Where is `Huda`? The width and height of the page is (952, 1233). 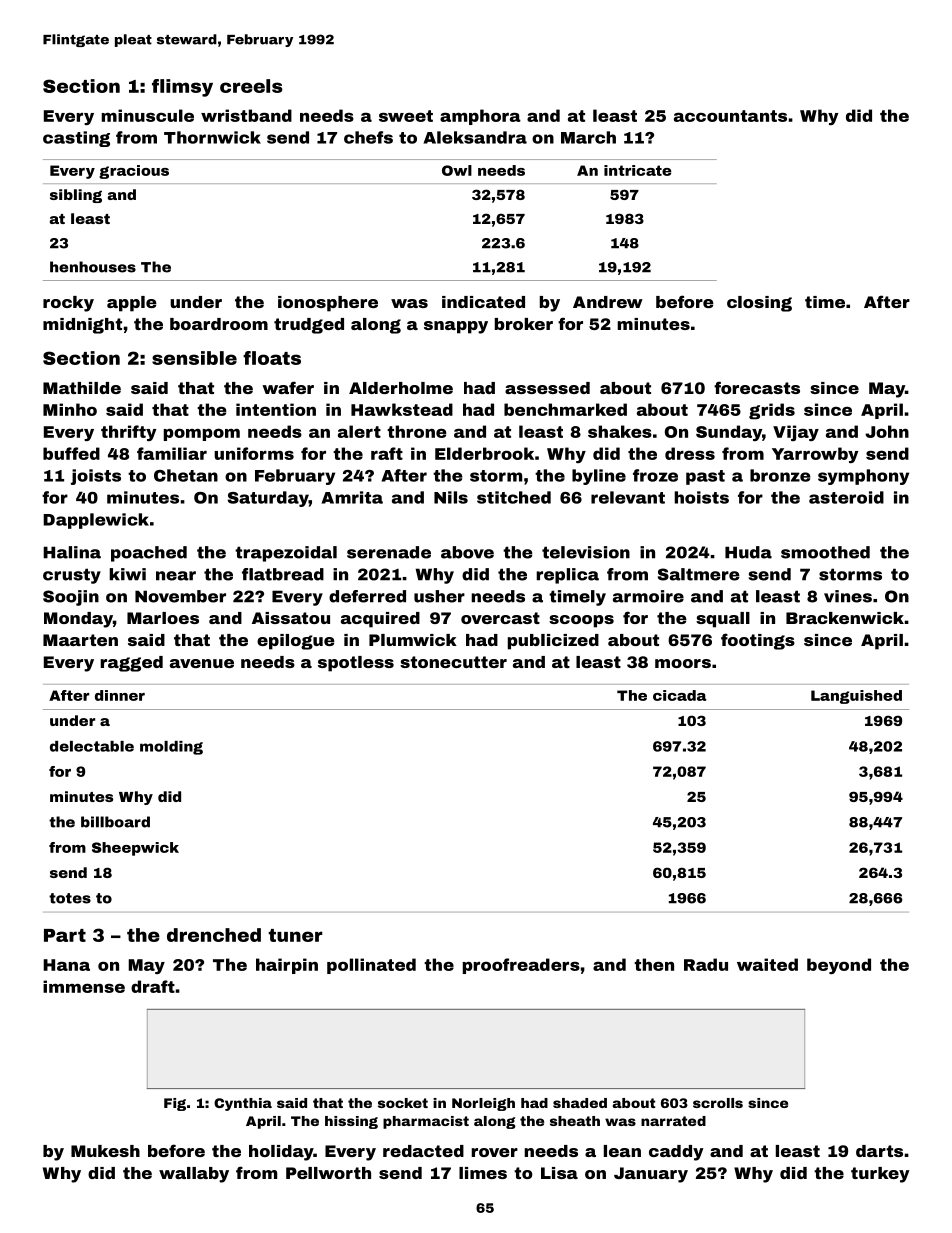 Huda is located at coordinates (748, 552).
